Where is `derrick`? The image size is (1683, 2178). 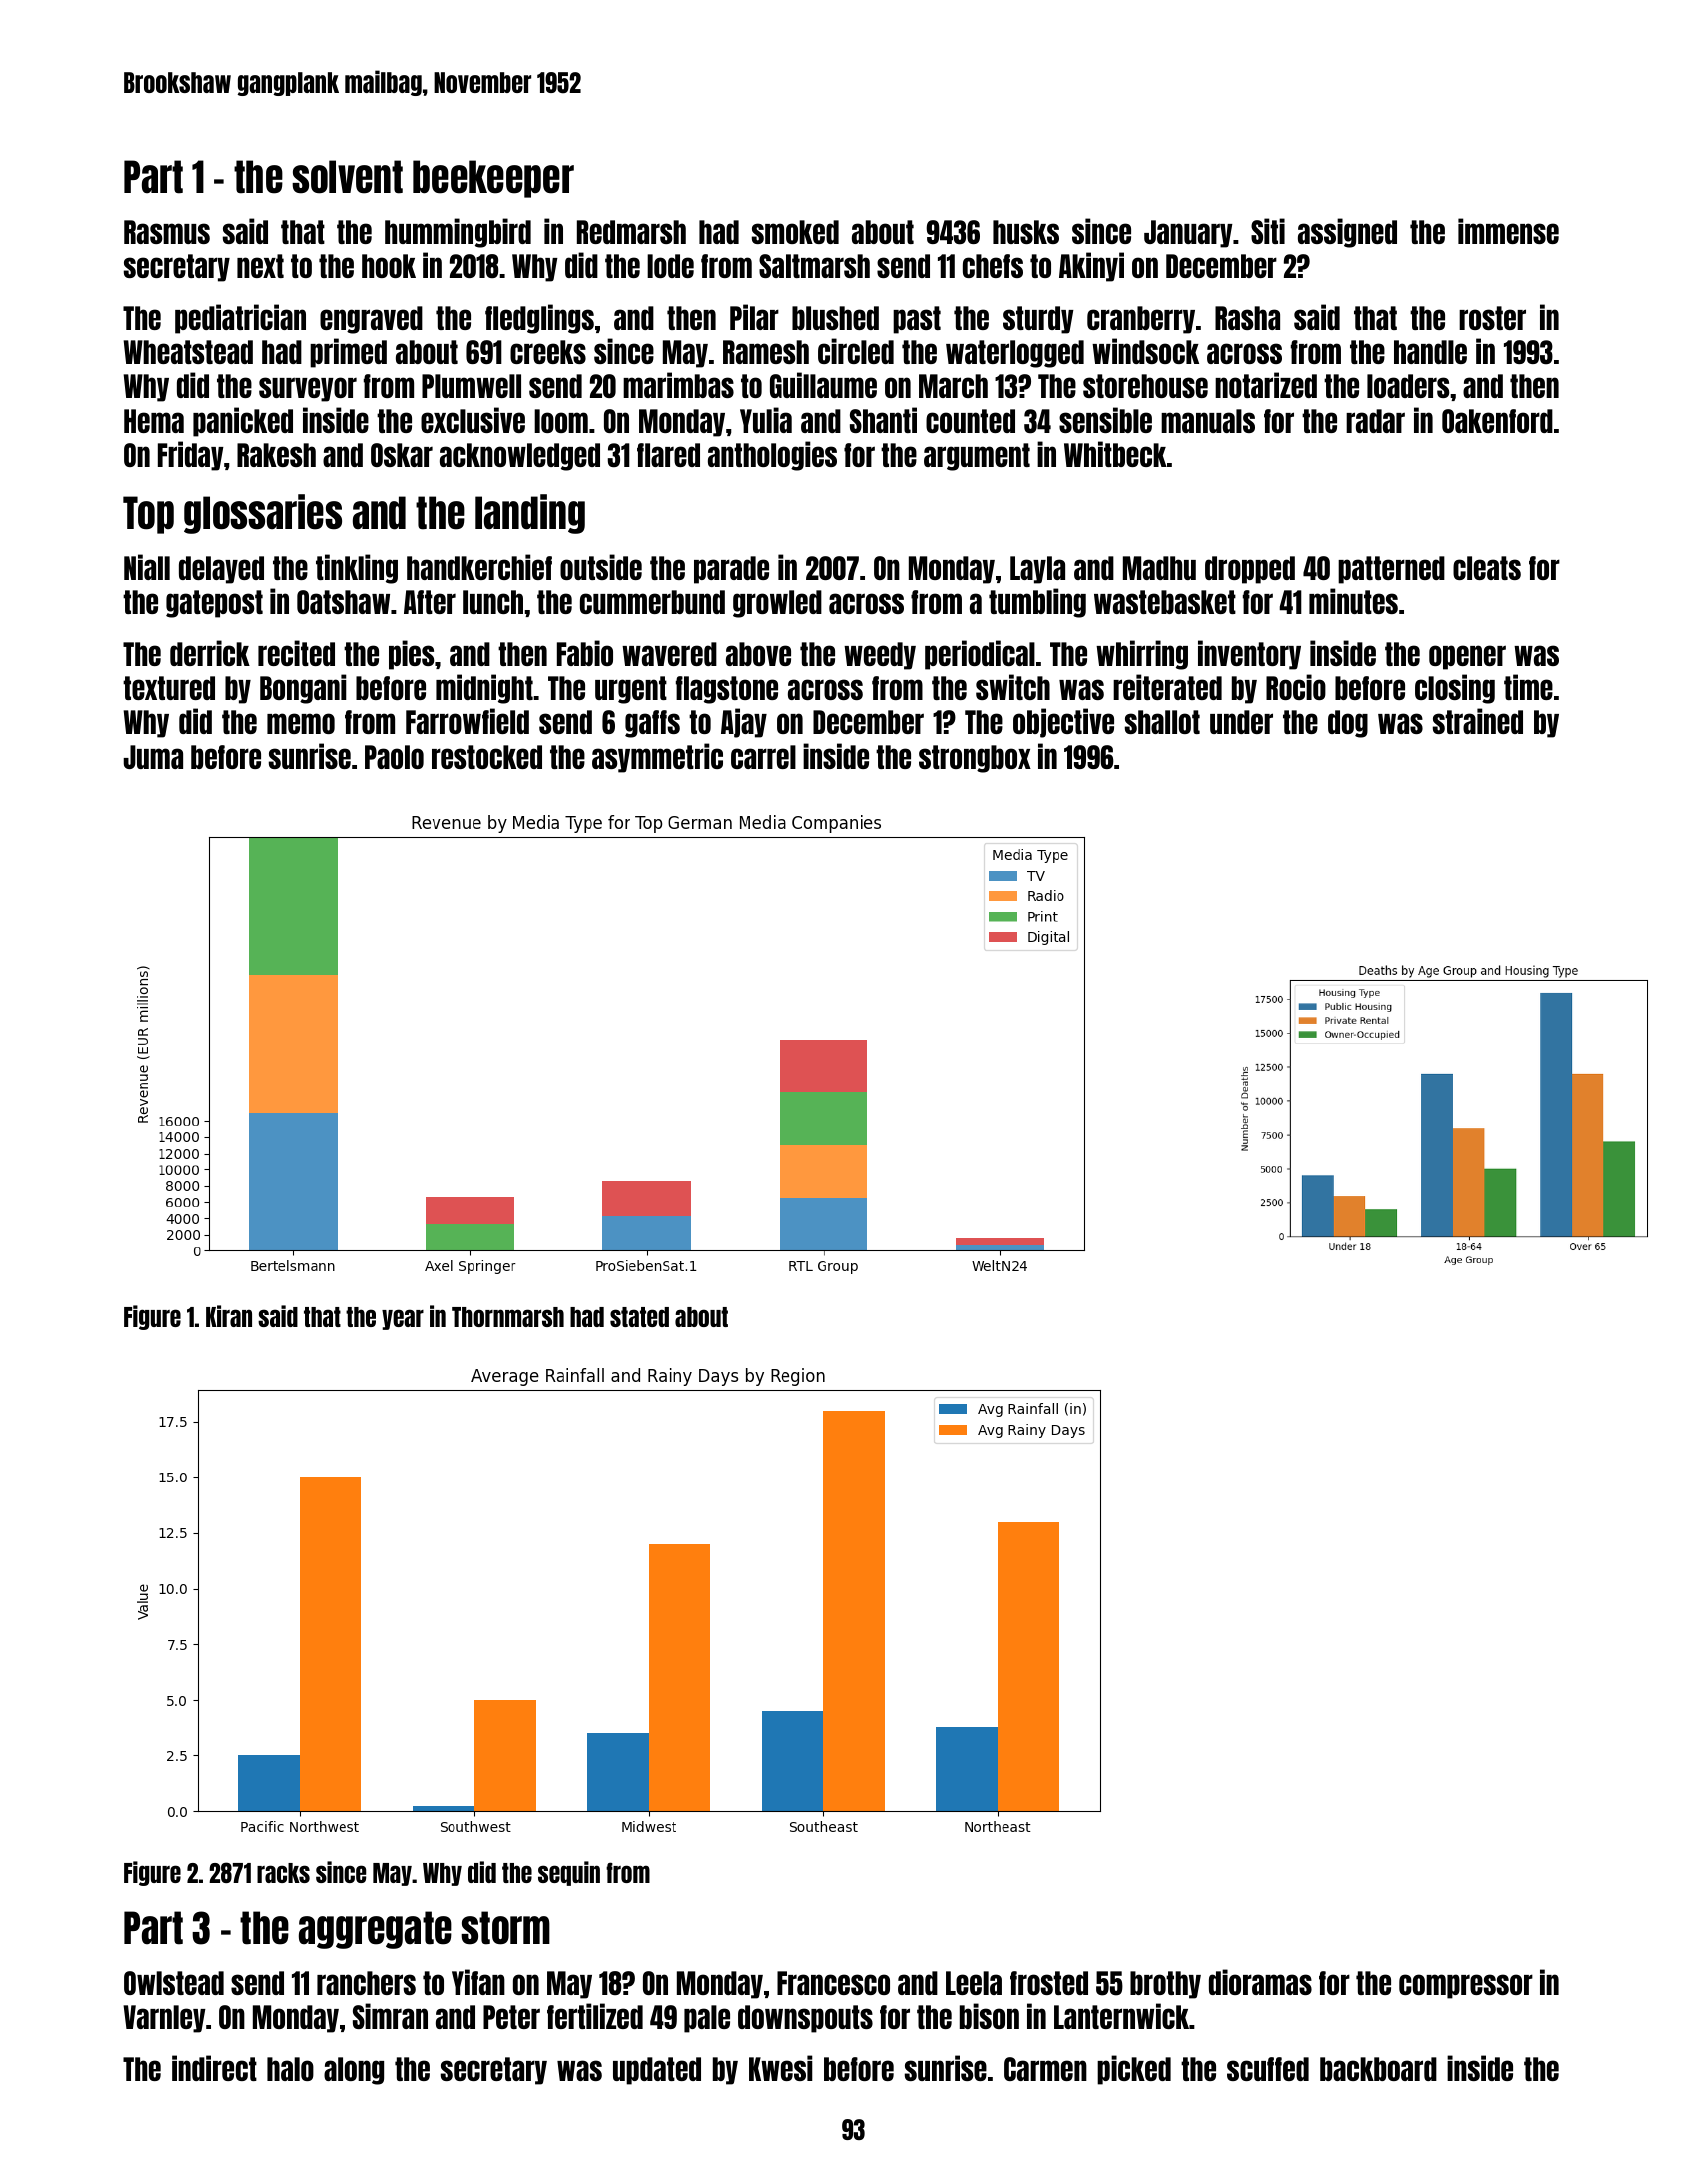
derrick is located at coordinates (210, 653).
